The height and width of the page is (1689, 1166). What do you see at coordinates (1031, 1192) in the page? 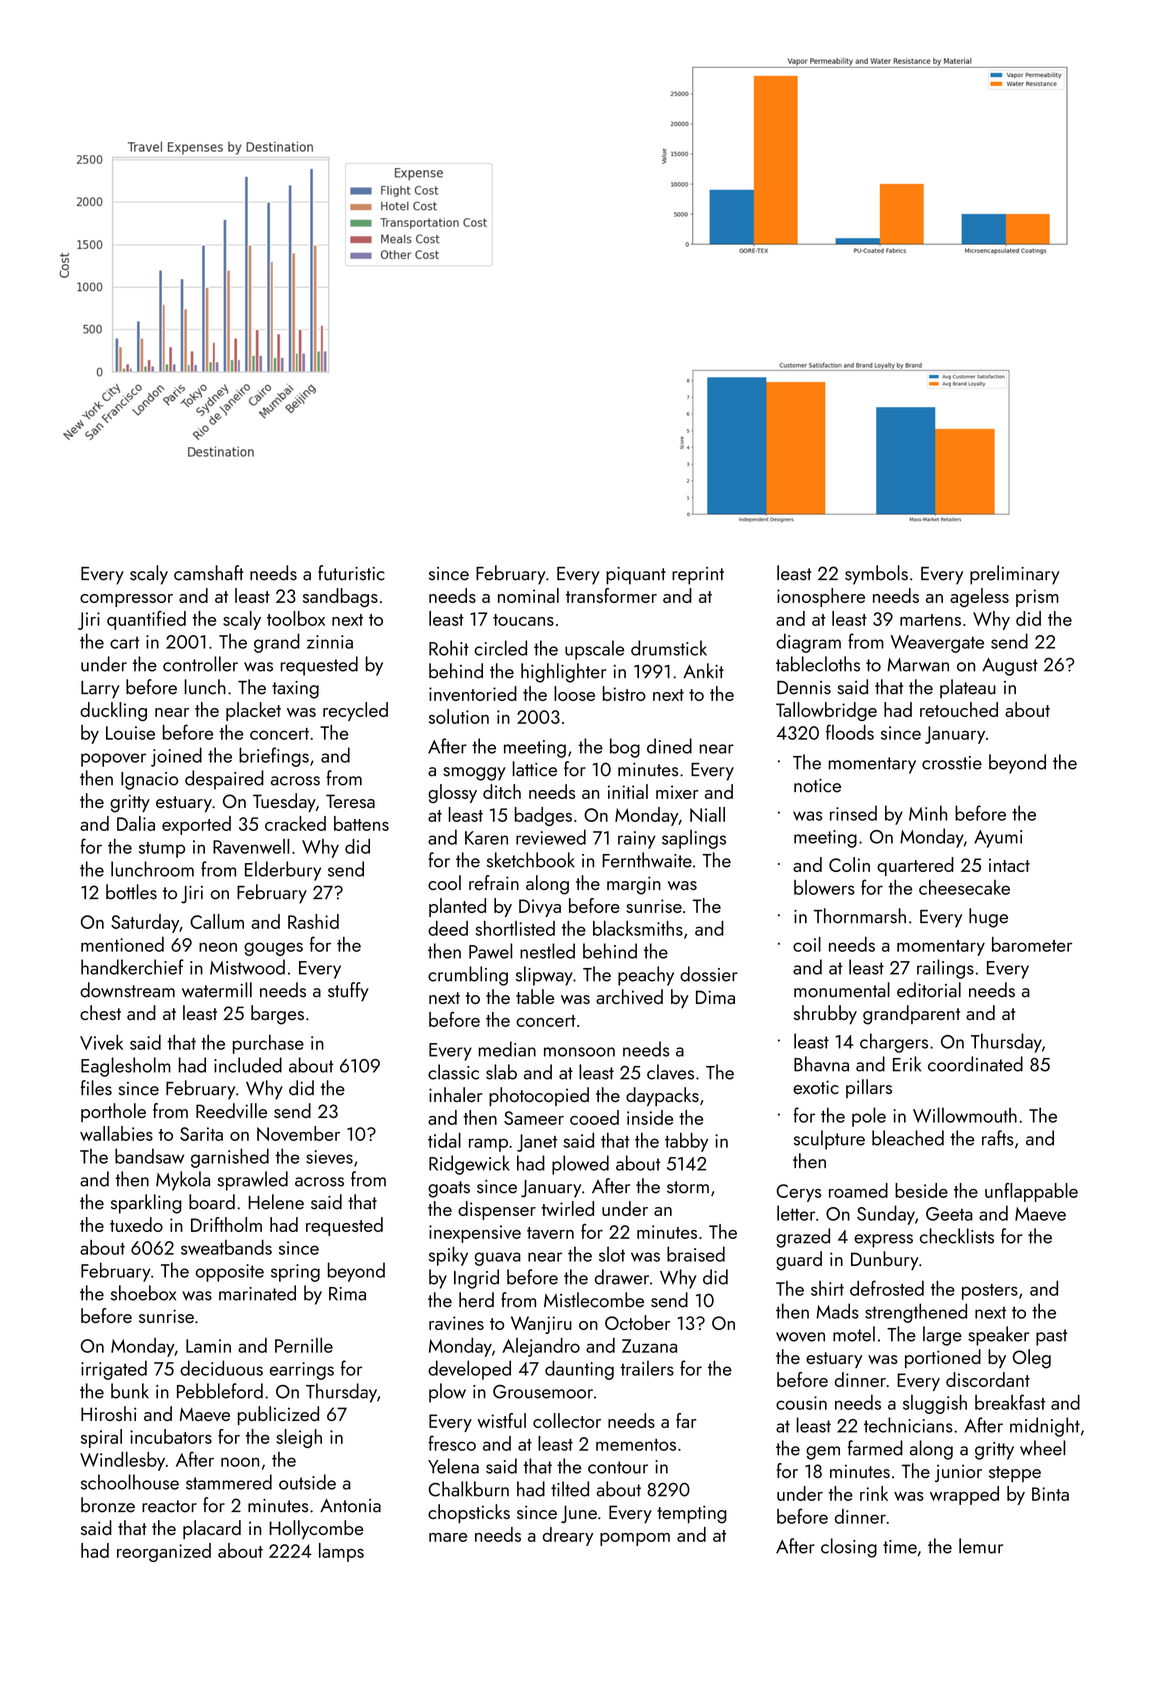
I see `unflappable` at bounding box center [1031, 1192].
